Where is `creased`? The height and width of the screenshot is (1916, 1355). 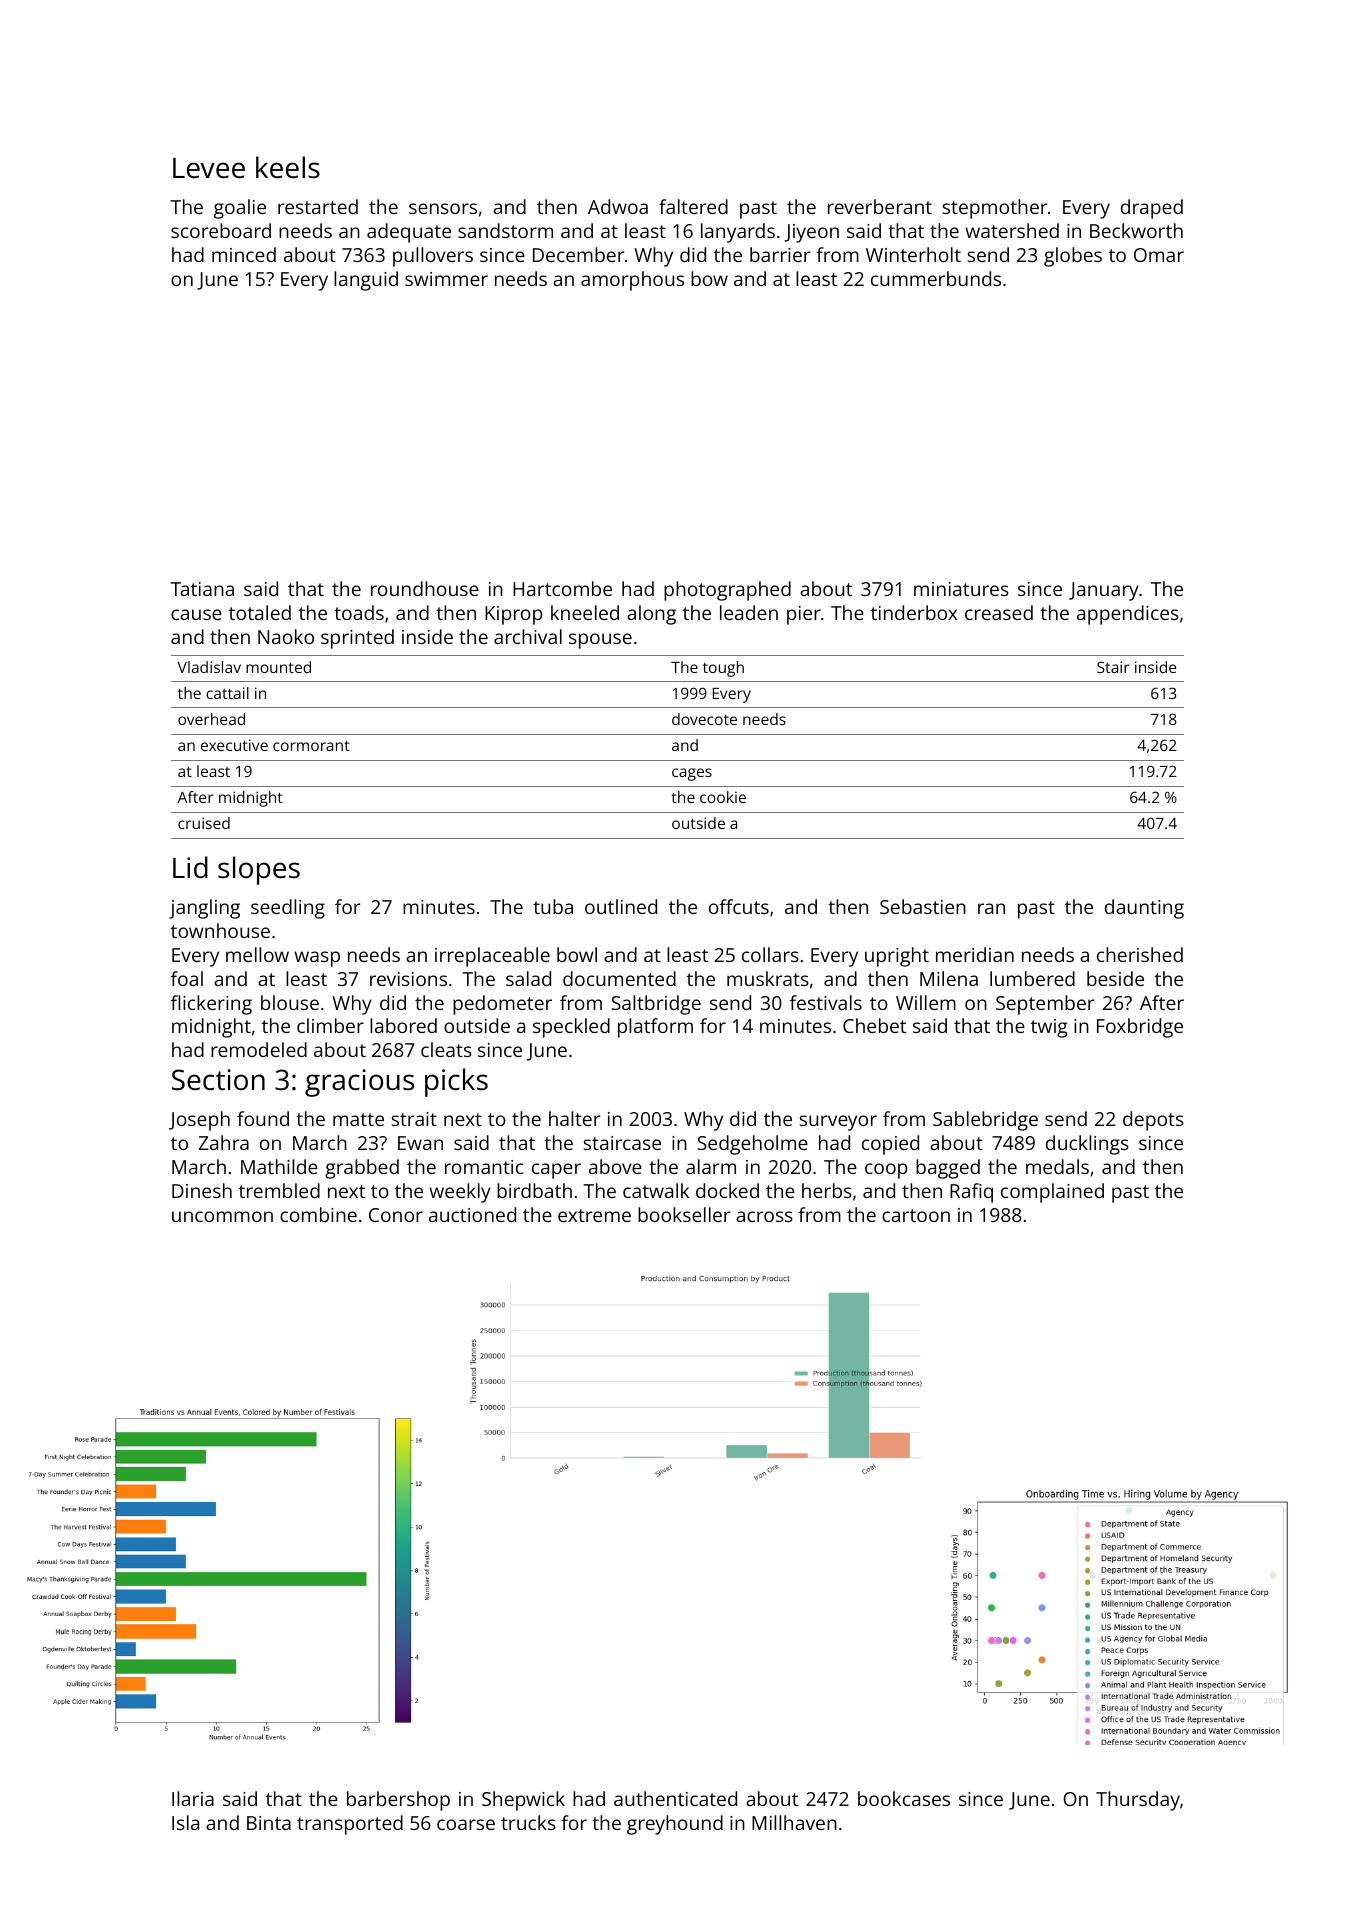
creased is located at coordinates (999, 612).
